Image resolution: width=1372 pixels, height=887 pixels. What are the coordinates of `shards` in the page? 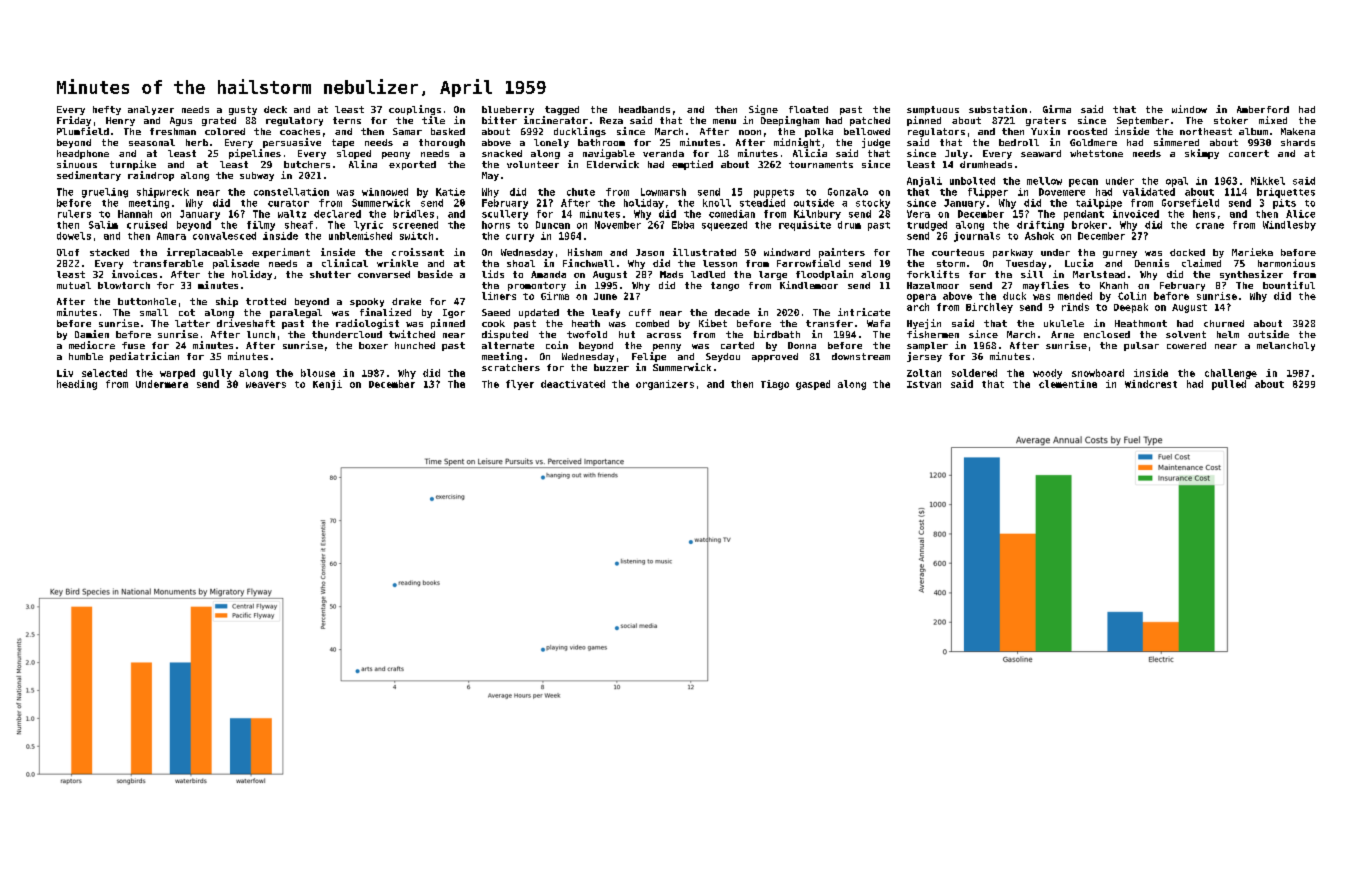 It's located at (1298, 142).
